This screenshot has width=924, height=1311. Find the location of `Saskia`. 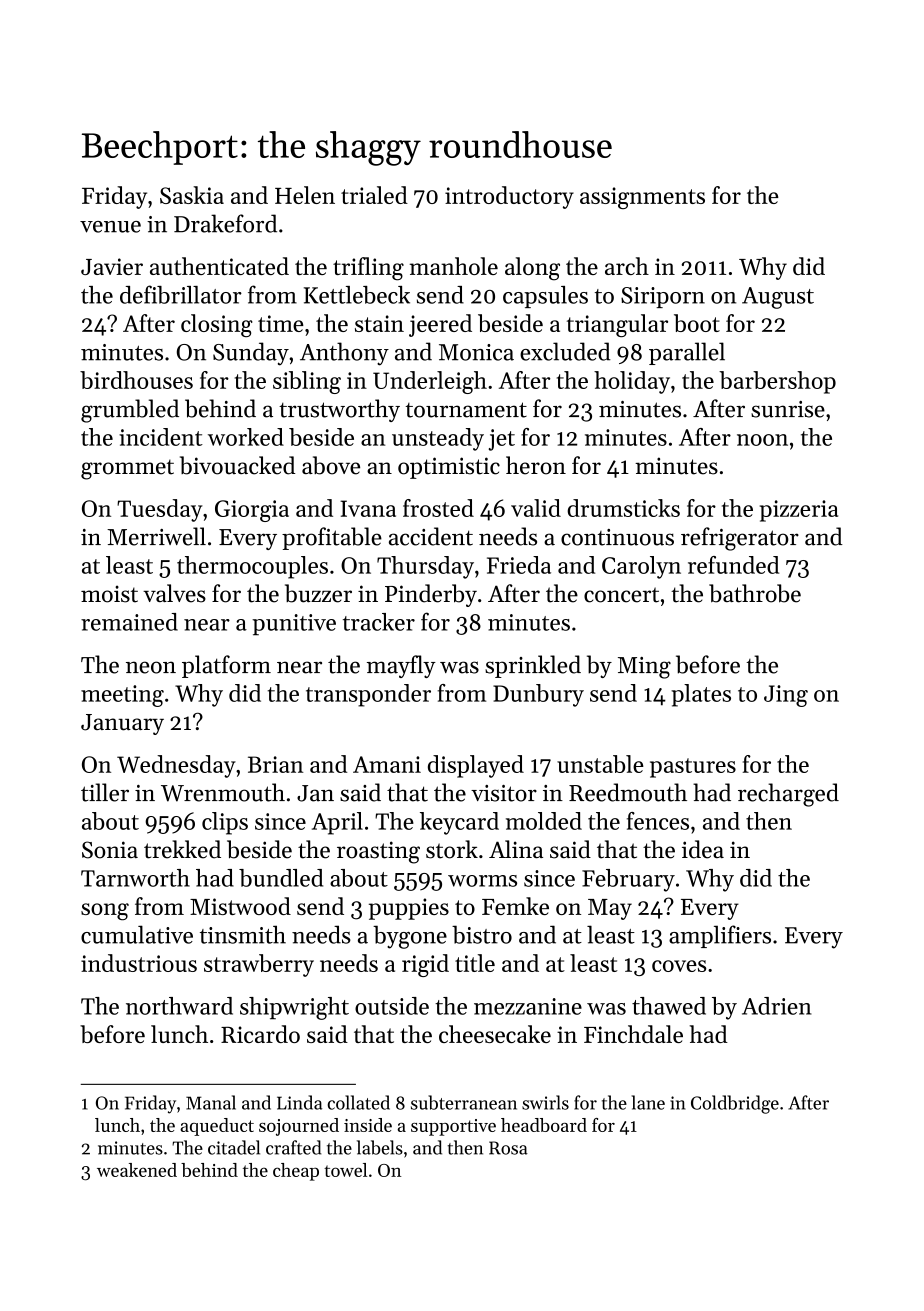

Saskia is located at coordinates (192, 195).
